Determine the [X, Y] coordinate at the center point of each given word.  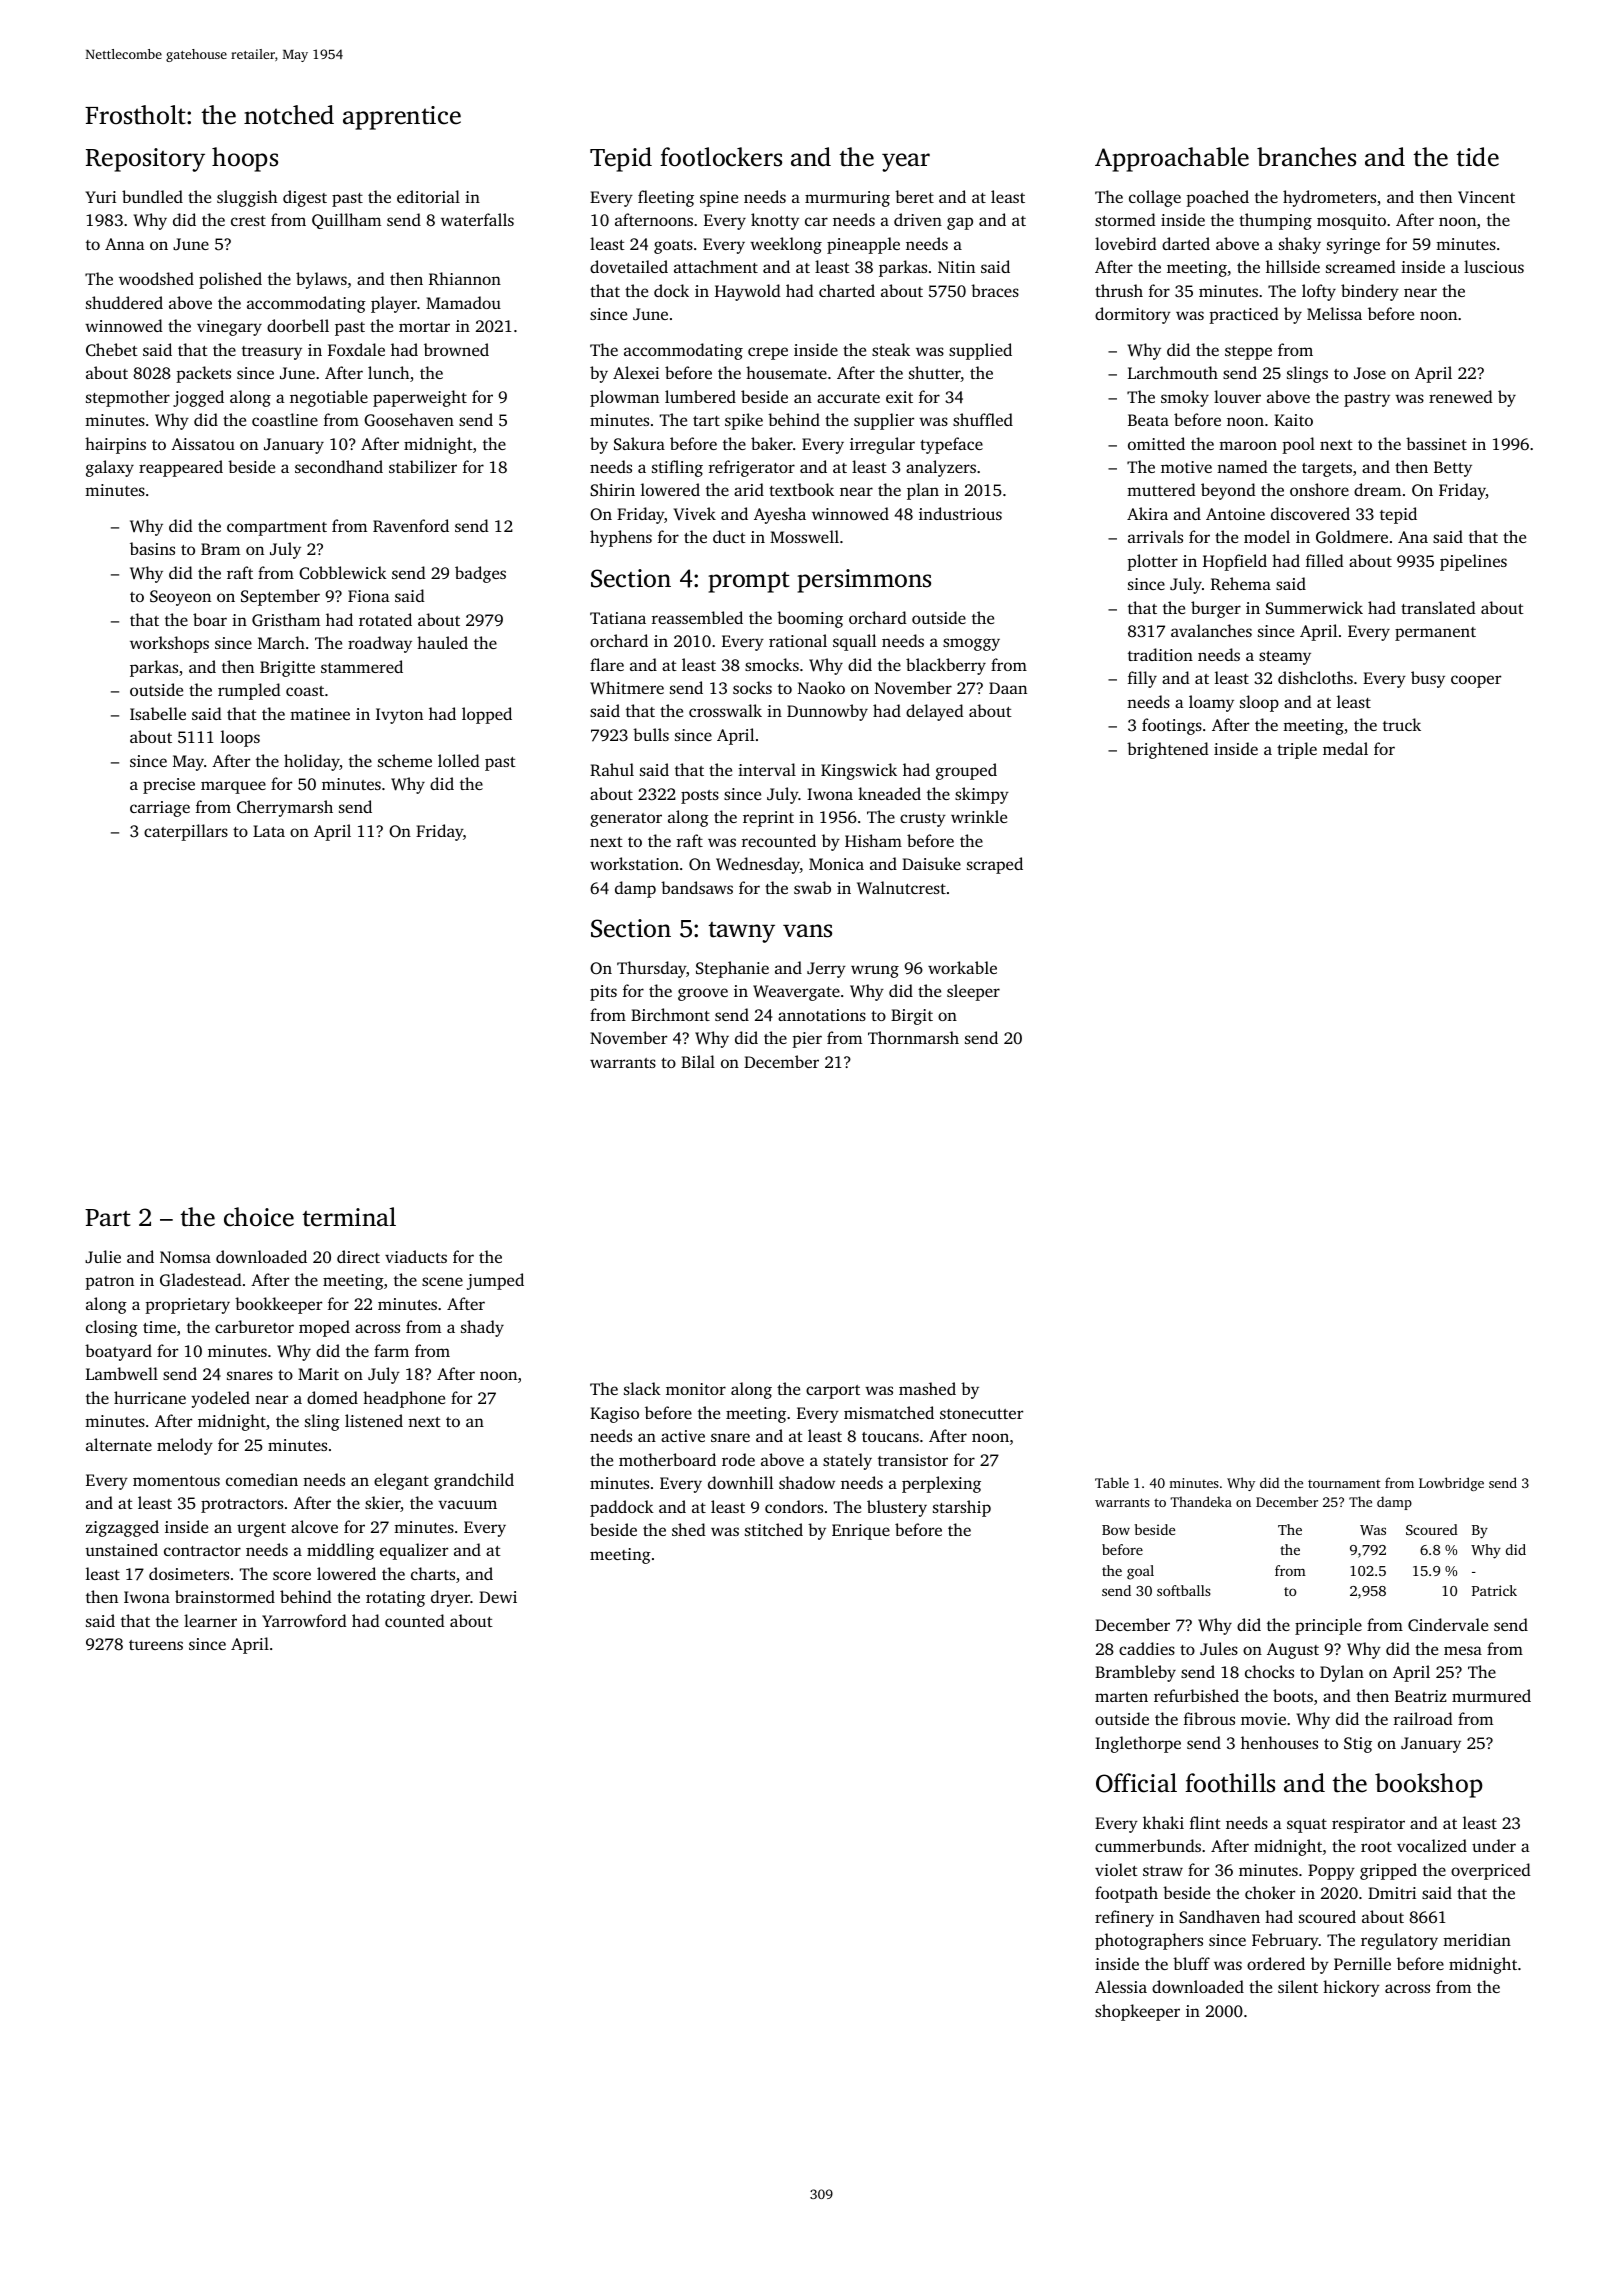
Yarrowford [304, 1620]
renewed [1461, 396]
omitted [1156, 443]
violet [1116, 1869]
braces [995, 290]
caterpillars [186, 832]
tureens [156, 1645]
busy [1428, 679]
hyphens [621, 538]
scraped [995, 865]
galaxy [110, 468]
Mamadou [463, 302]
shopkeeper [1137, 2012]
